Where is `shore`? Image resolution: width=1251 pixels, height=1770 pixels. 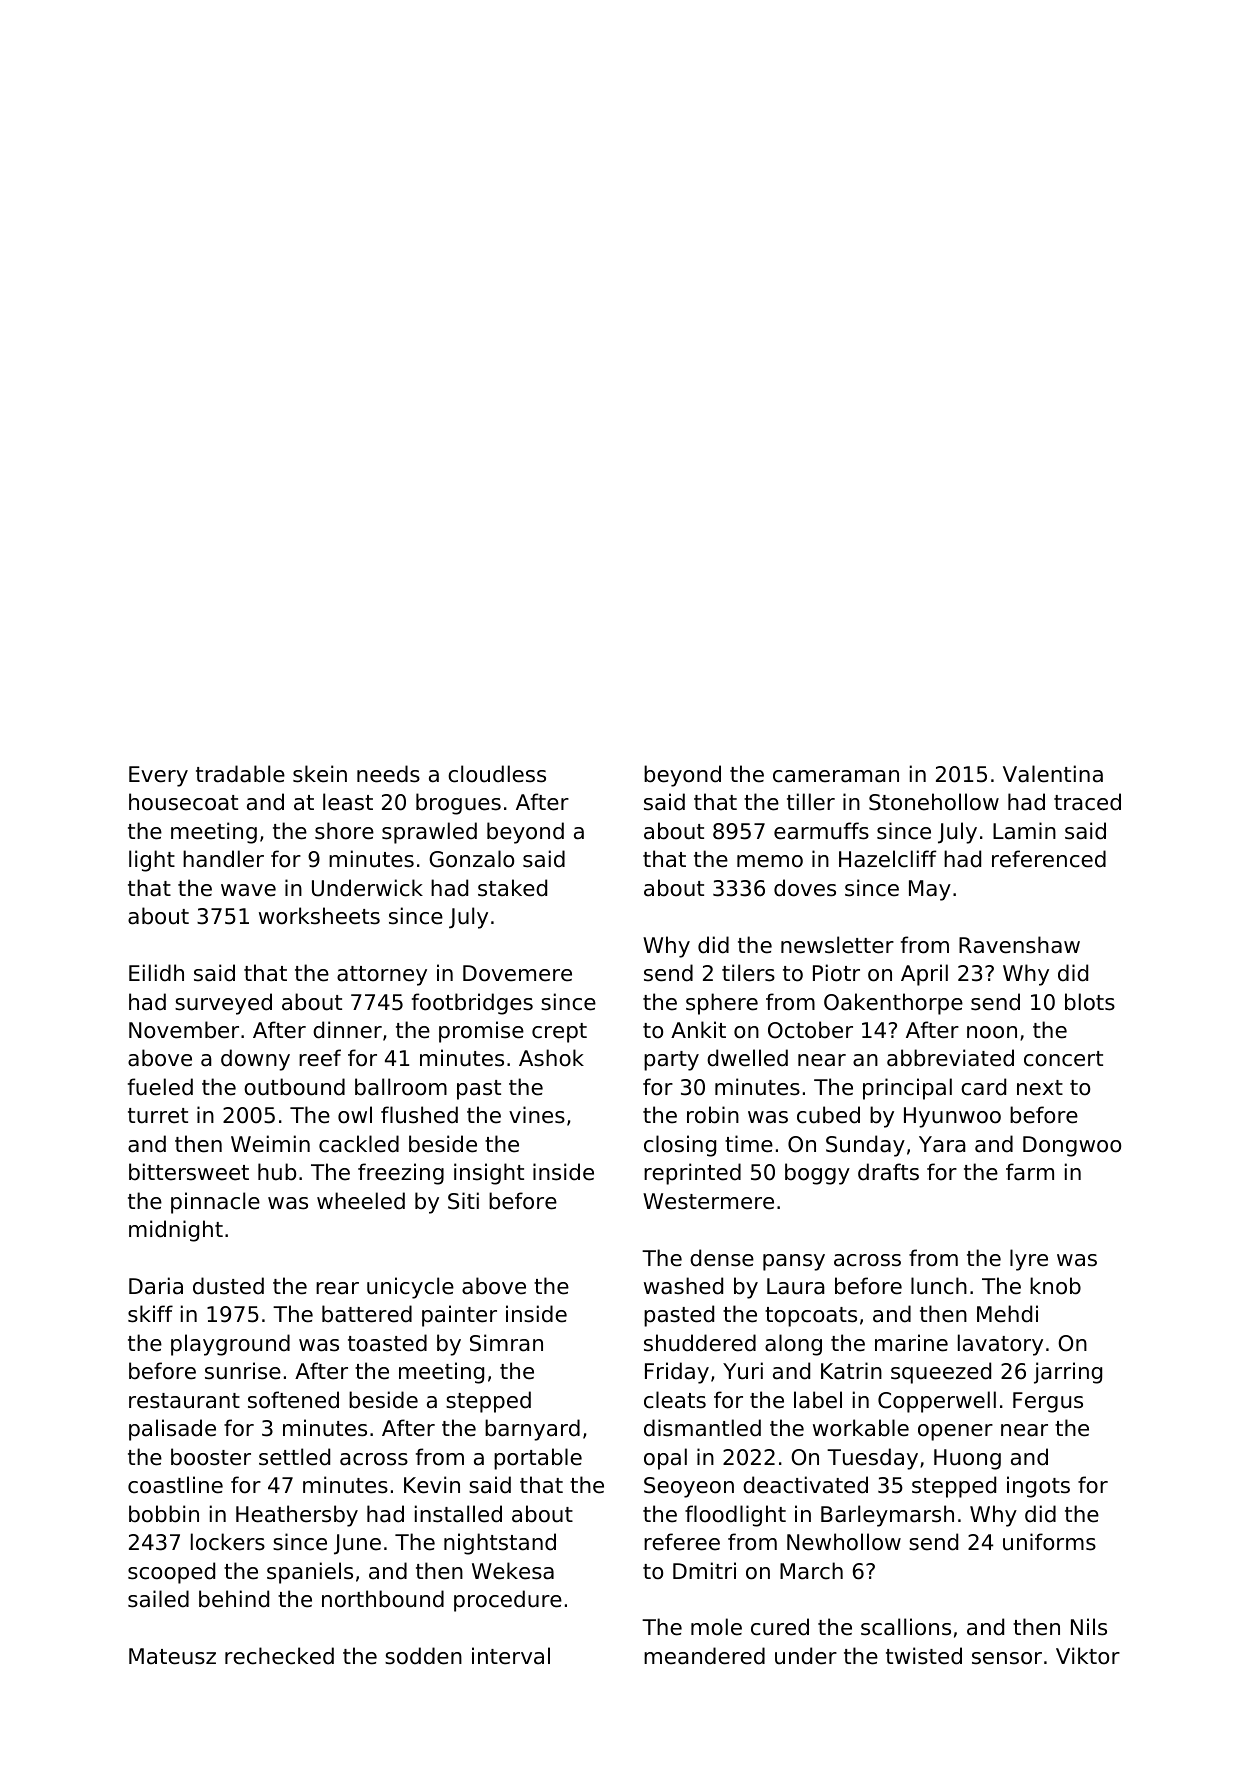 shore is located at coordinates (344, 831).
